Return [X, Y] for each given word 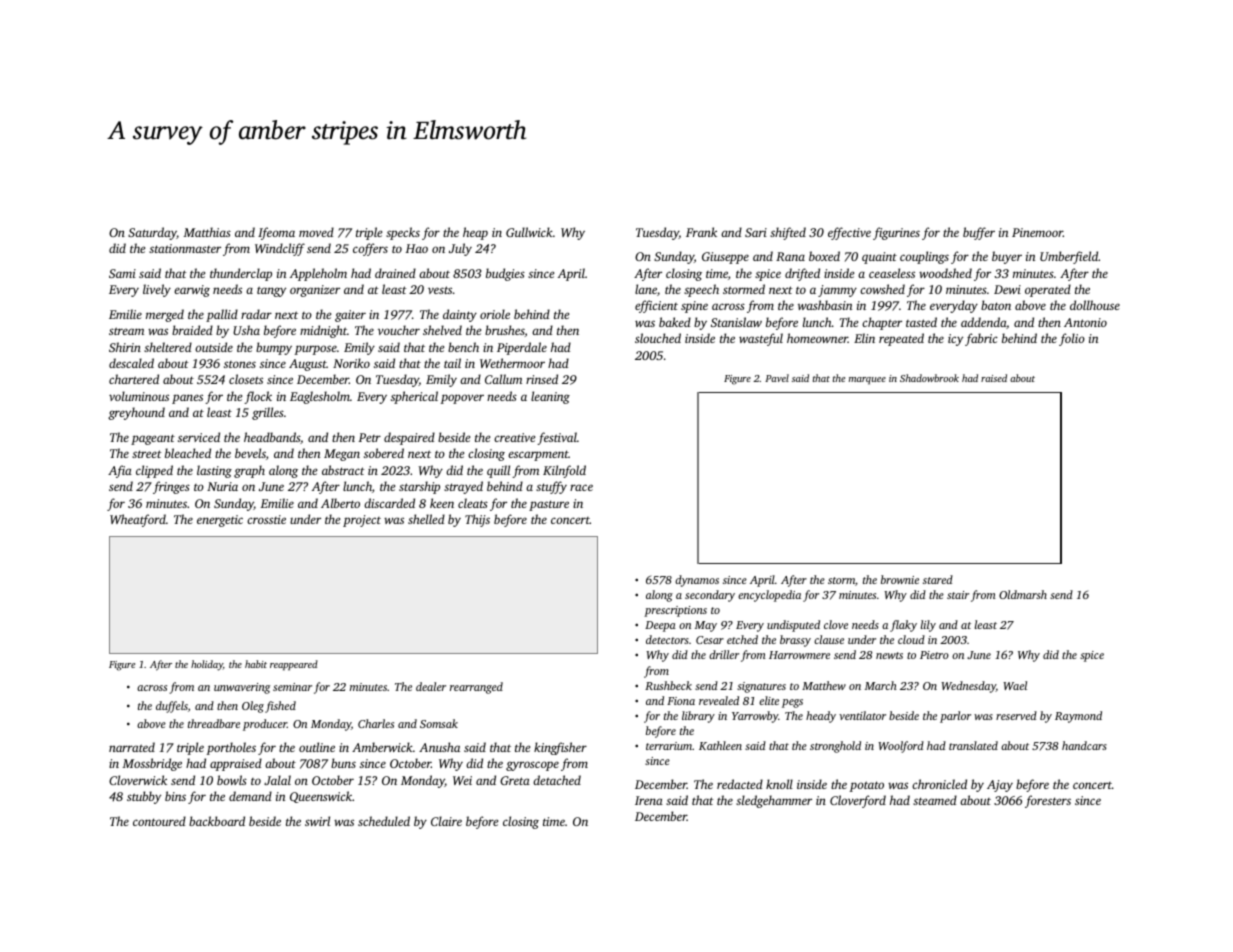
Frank [701, 232]
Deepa [660, 626]
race [581, 487]
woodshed [945, 273]
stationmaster [185, 248]
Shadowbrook [929, 378]
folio [1072, 339]
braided [192, 330]
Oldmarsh [1023, 594]
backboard [217, 821]
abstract [343, 470]
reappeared [294, 665]
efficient [656, 306]
